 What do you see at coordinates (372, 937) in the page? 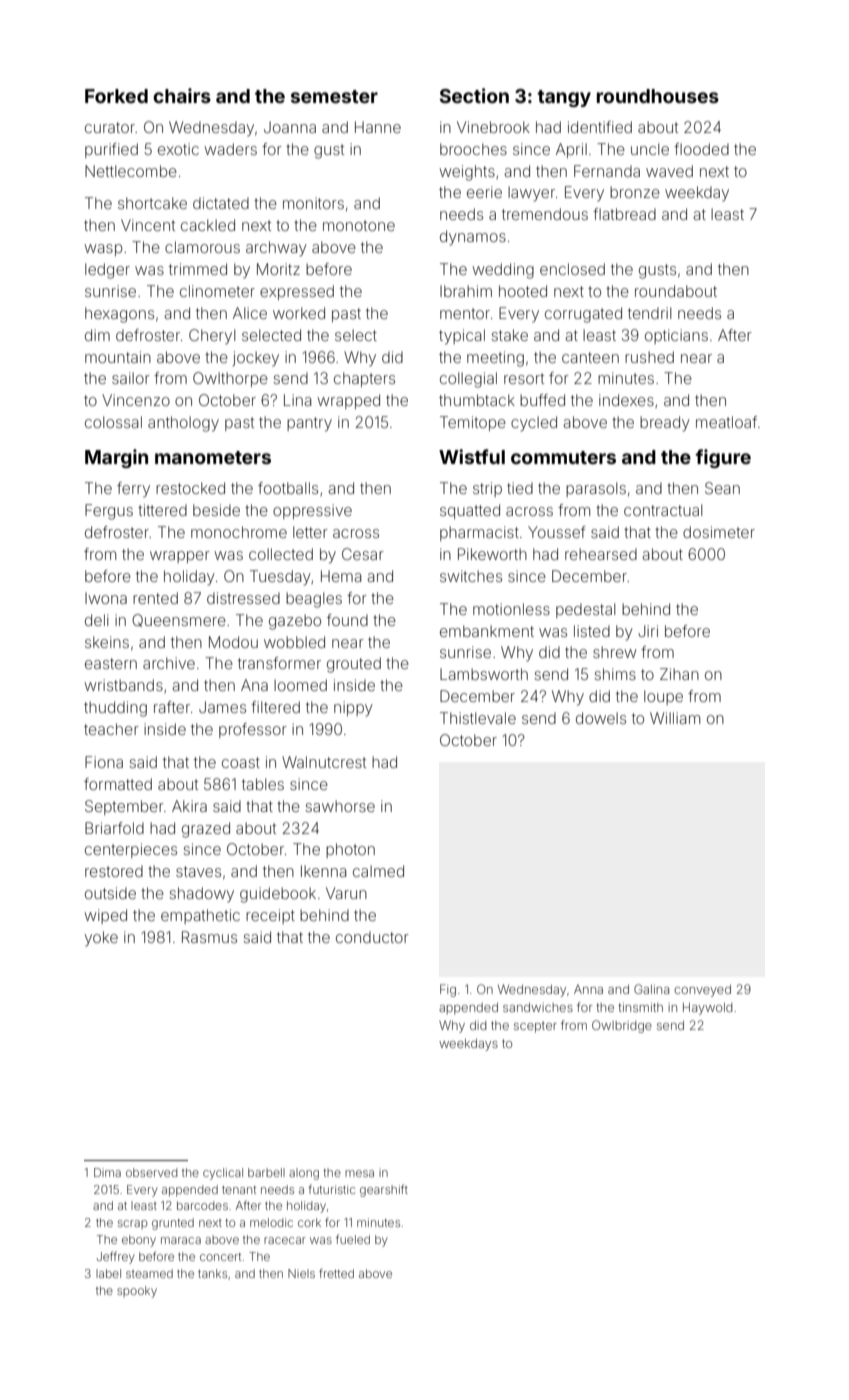
I see `conductor` at bounding box center [372, 937].
